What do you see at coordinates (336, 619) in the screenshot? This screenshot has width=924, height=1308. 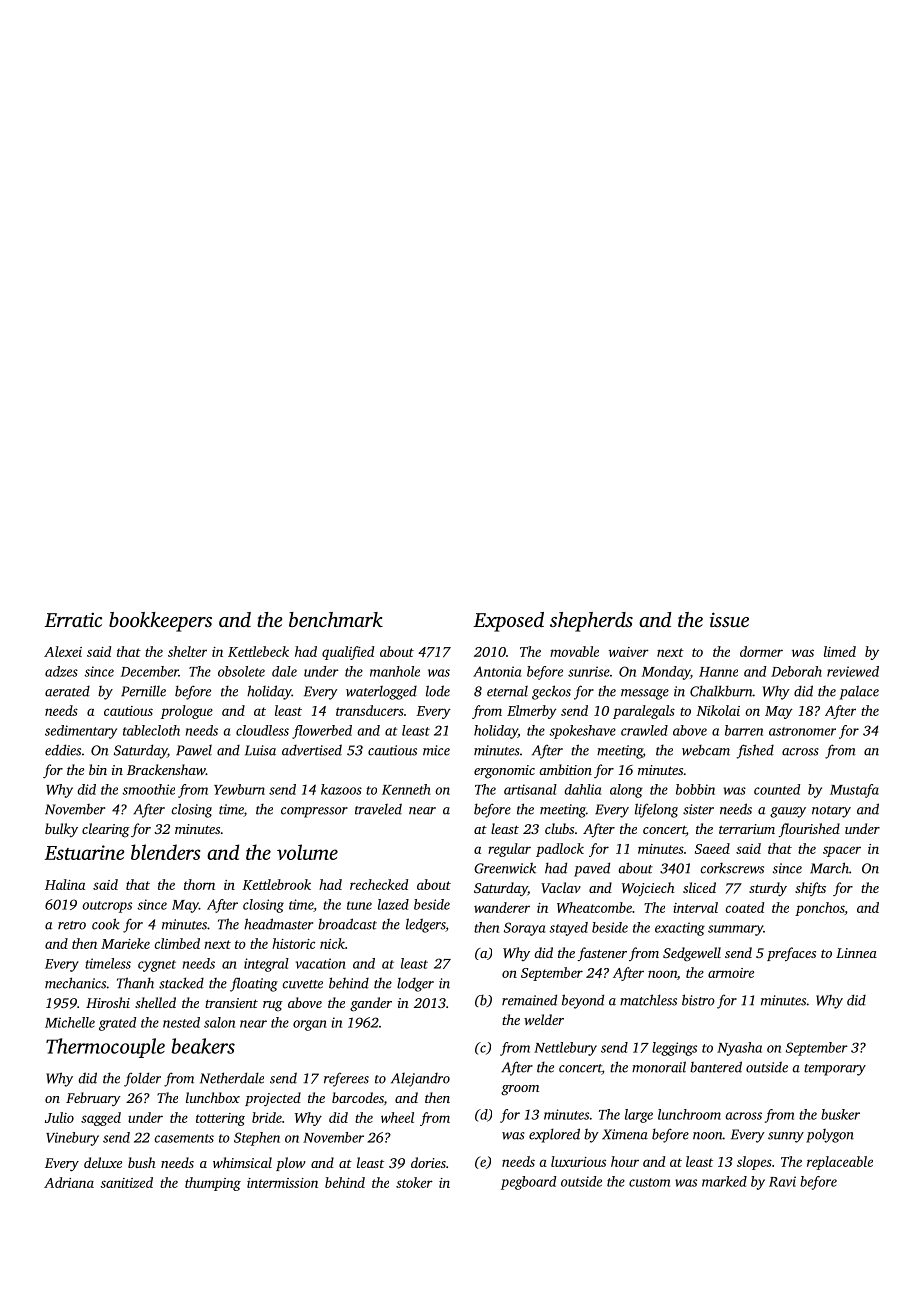 I see `benchmark` at bounding box center [336, 619].
